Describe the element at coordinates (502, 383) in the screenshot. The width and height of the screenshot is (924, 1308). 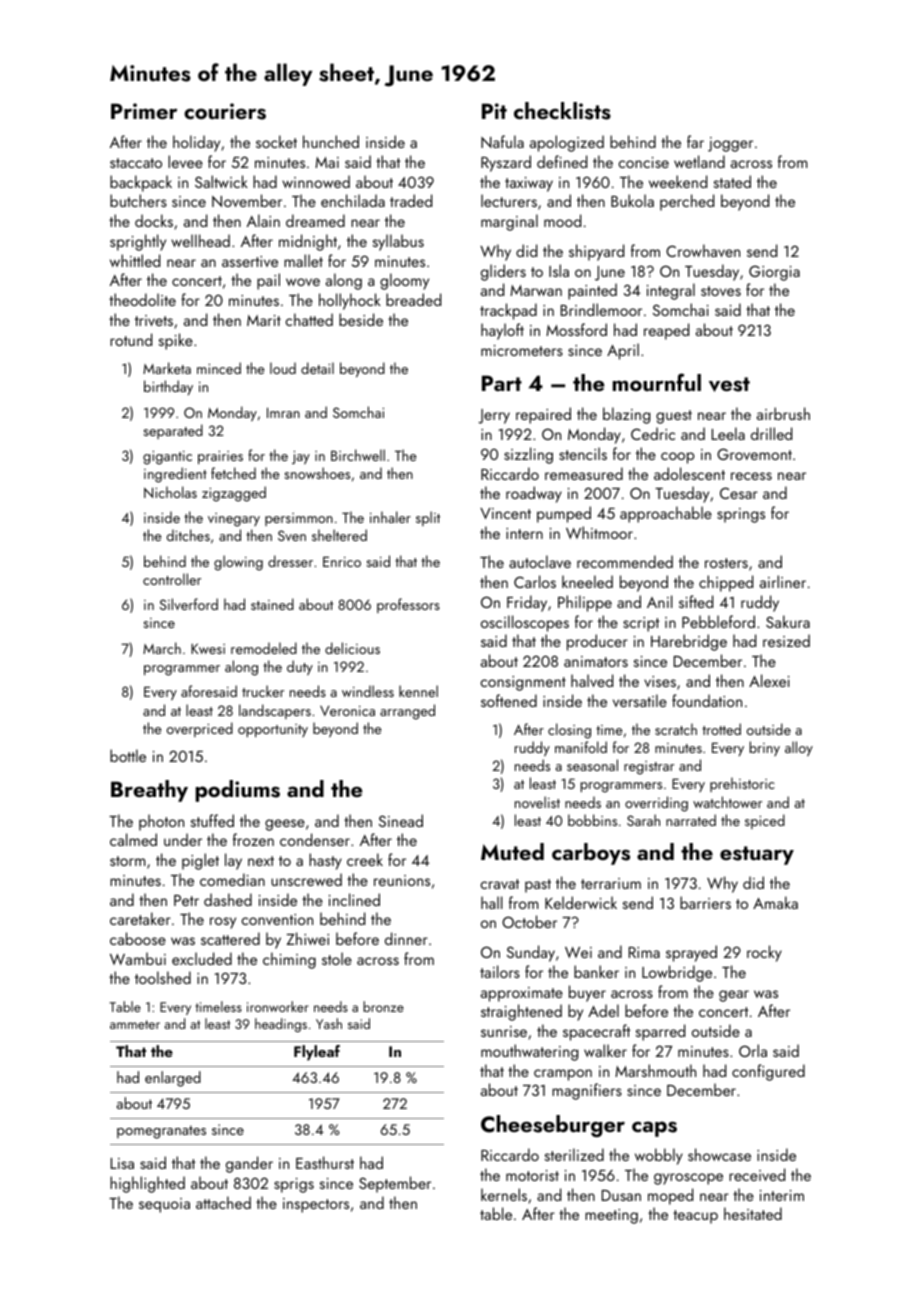
I see `Part` at that location.
